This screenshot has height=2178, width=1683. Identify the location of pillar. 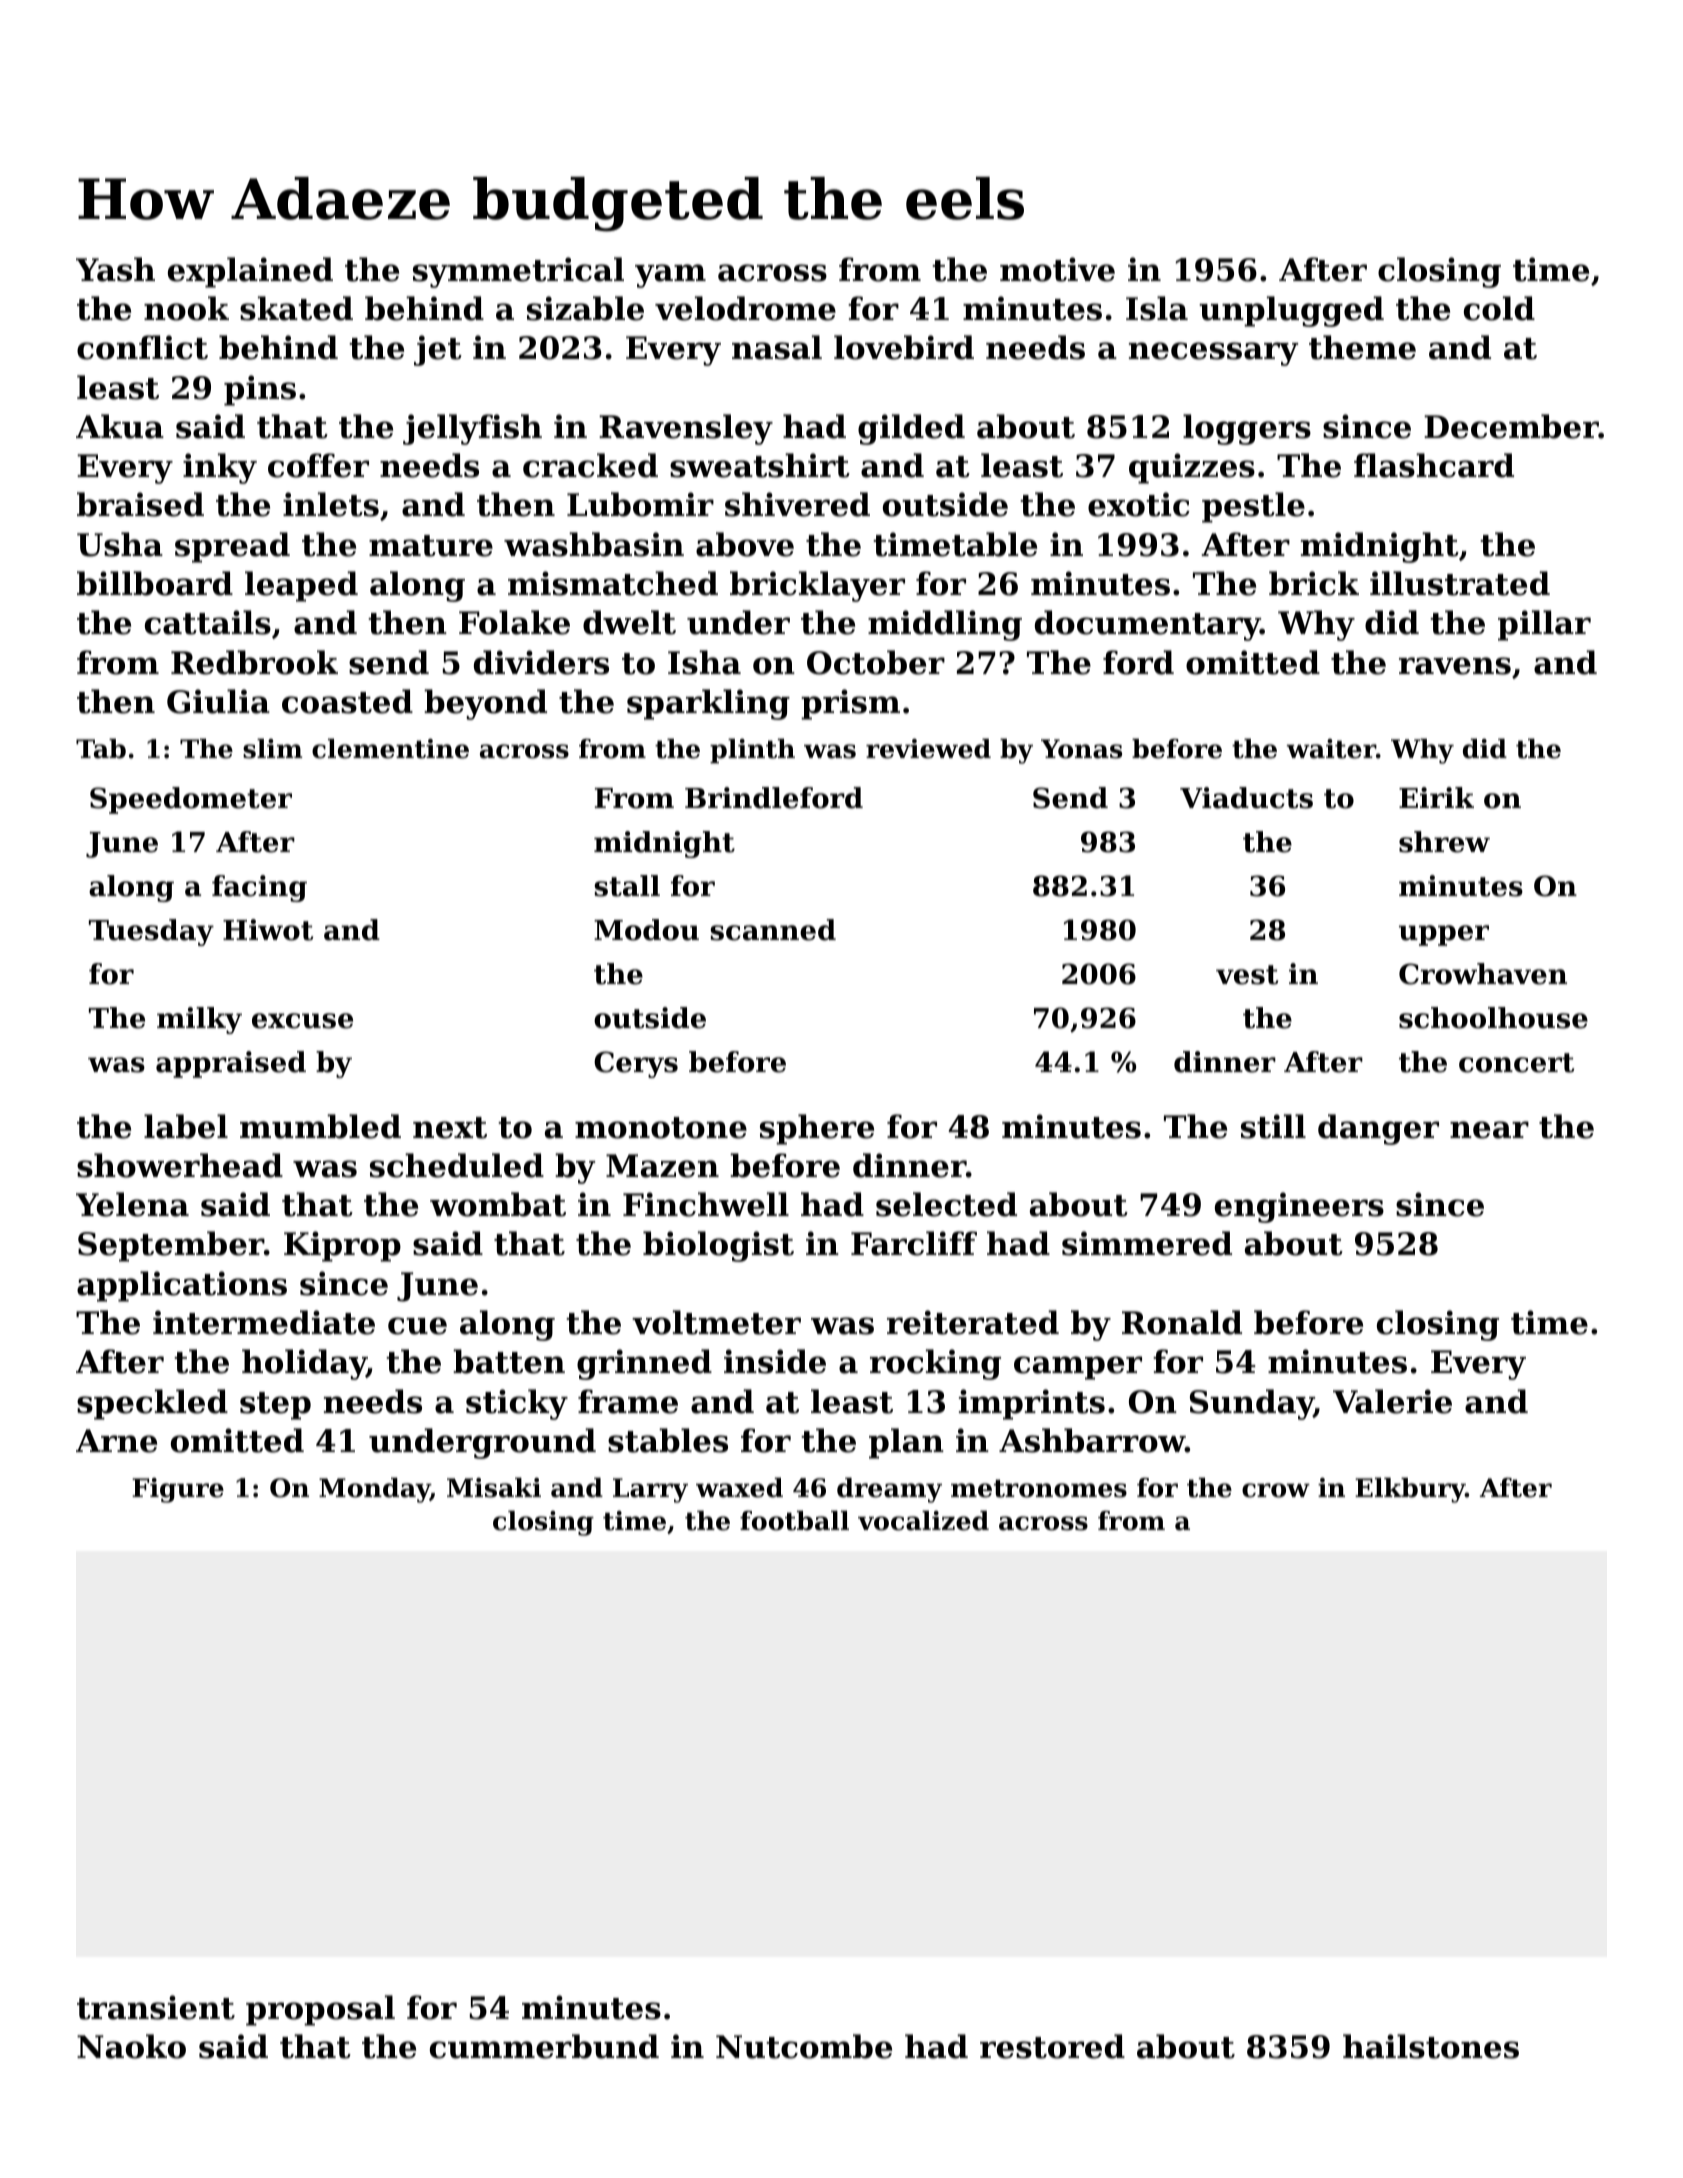
(1544, 625).
